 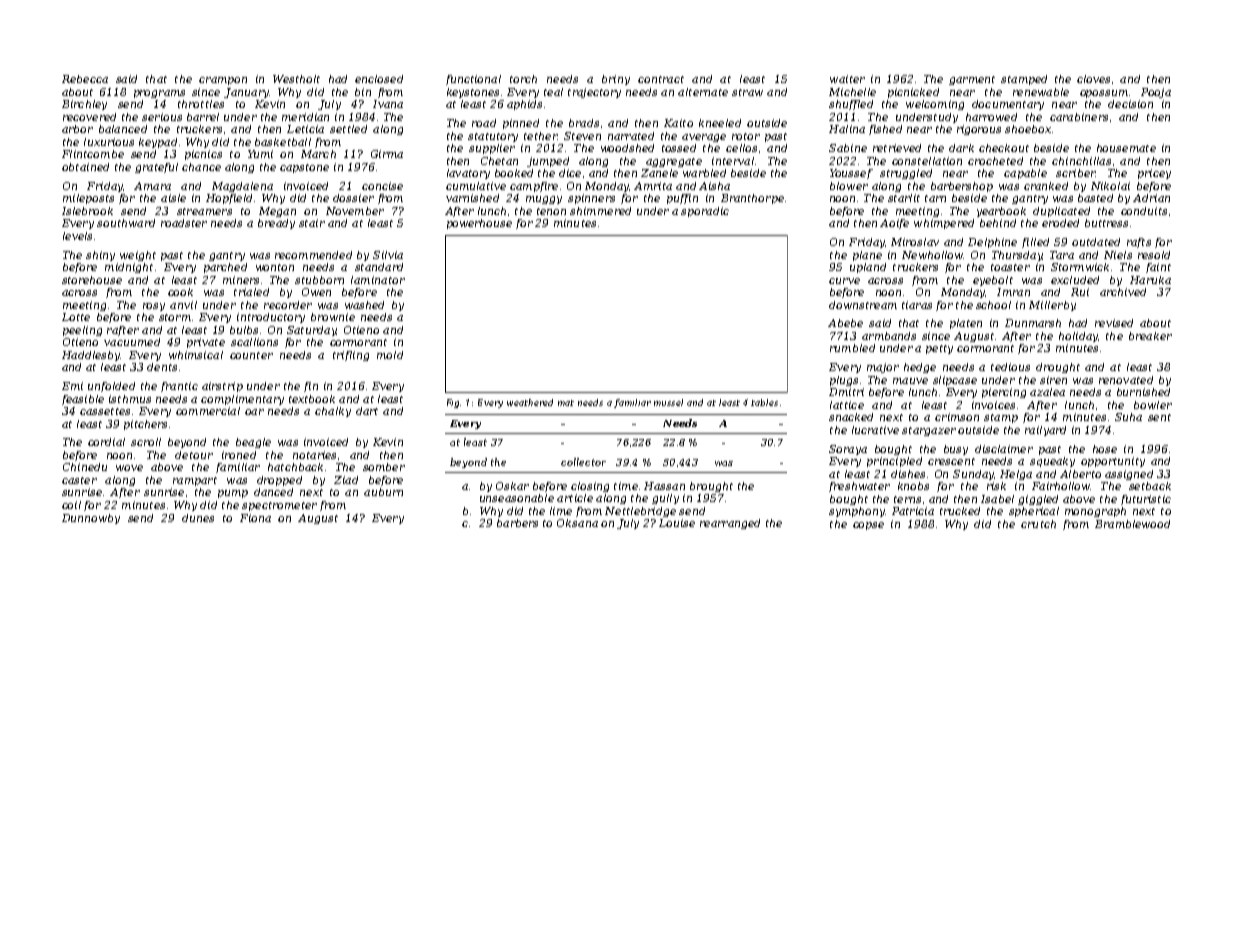 I want to click on enclosed, so click(x=379, y=79).
